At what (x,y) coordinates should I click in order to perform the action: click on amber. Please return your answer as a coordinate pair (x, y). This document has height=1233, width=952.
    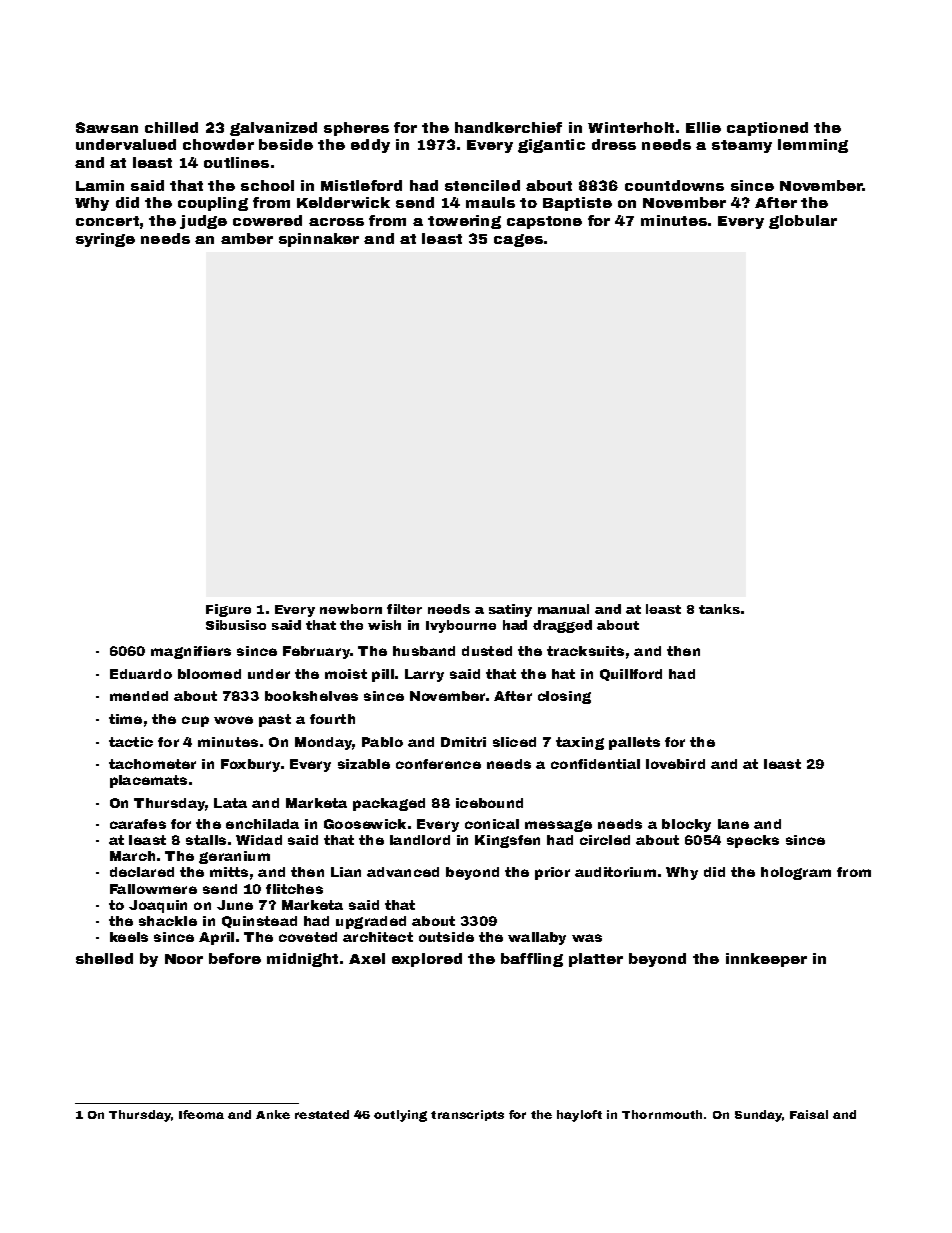
    Looking at the image, I should click on (247, 238).
